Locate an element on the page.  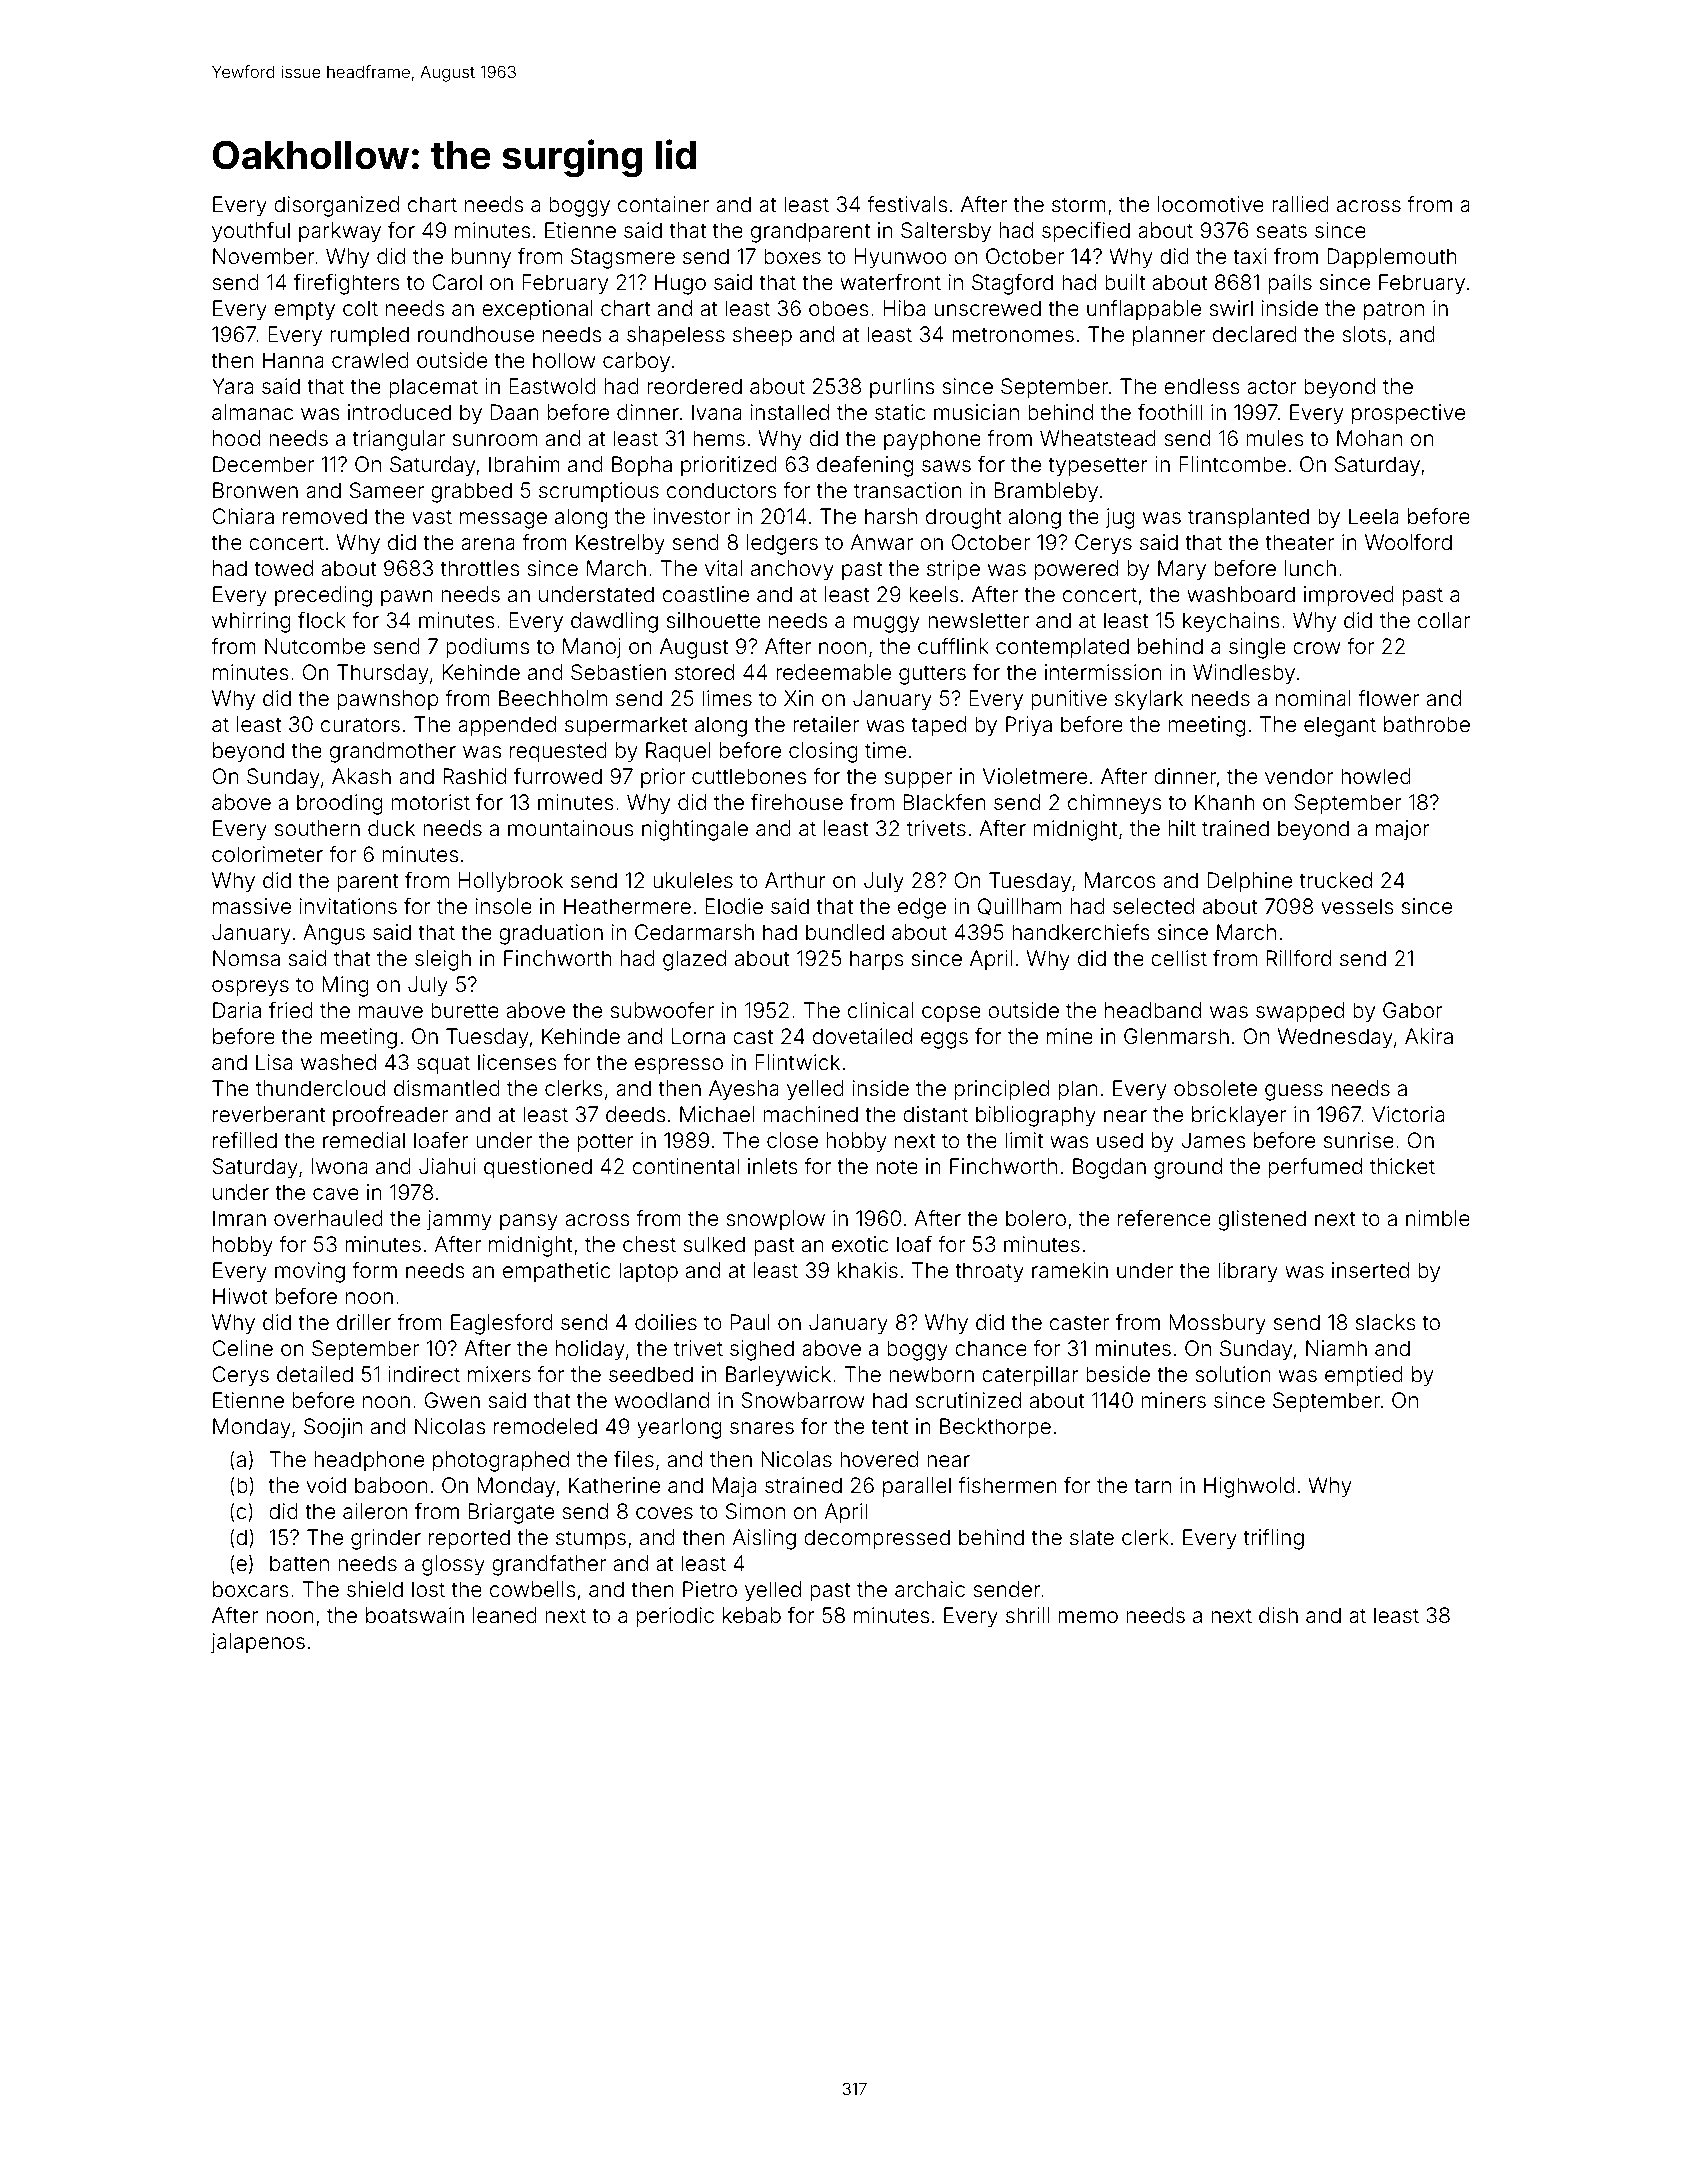
refilled is located at coordinates (245, 1140).
